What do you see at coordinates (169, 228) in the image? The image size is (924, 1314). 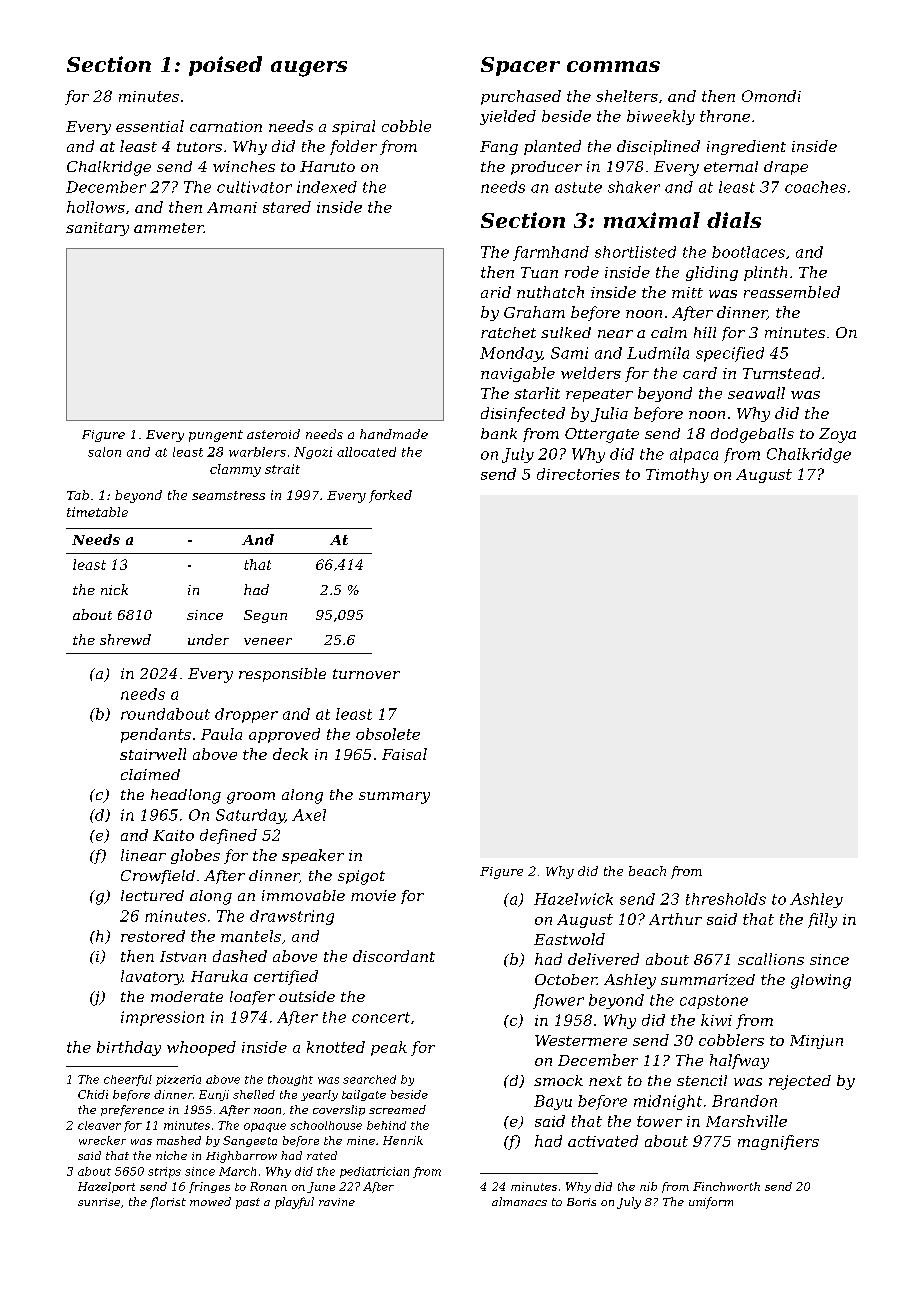 I see `ammeter` at bounding box center [169, 228].
